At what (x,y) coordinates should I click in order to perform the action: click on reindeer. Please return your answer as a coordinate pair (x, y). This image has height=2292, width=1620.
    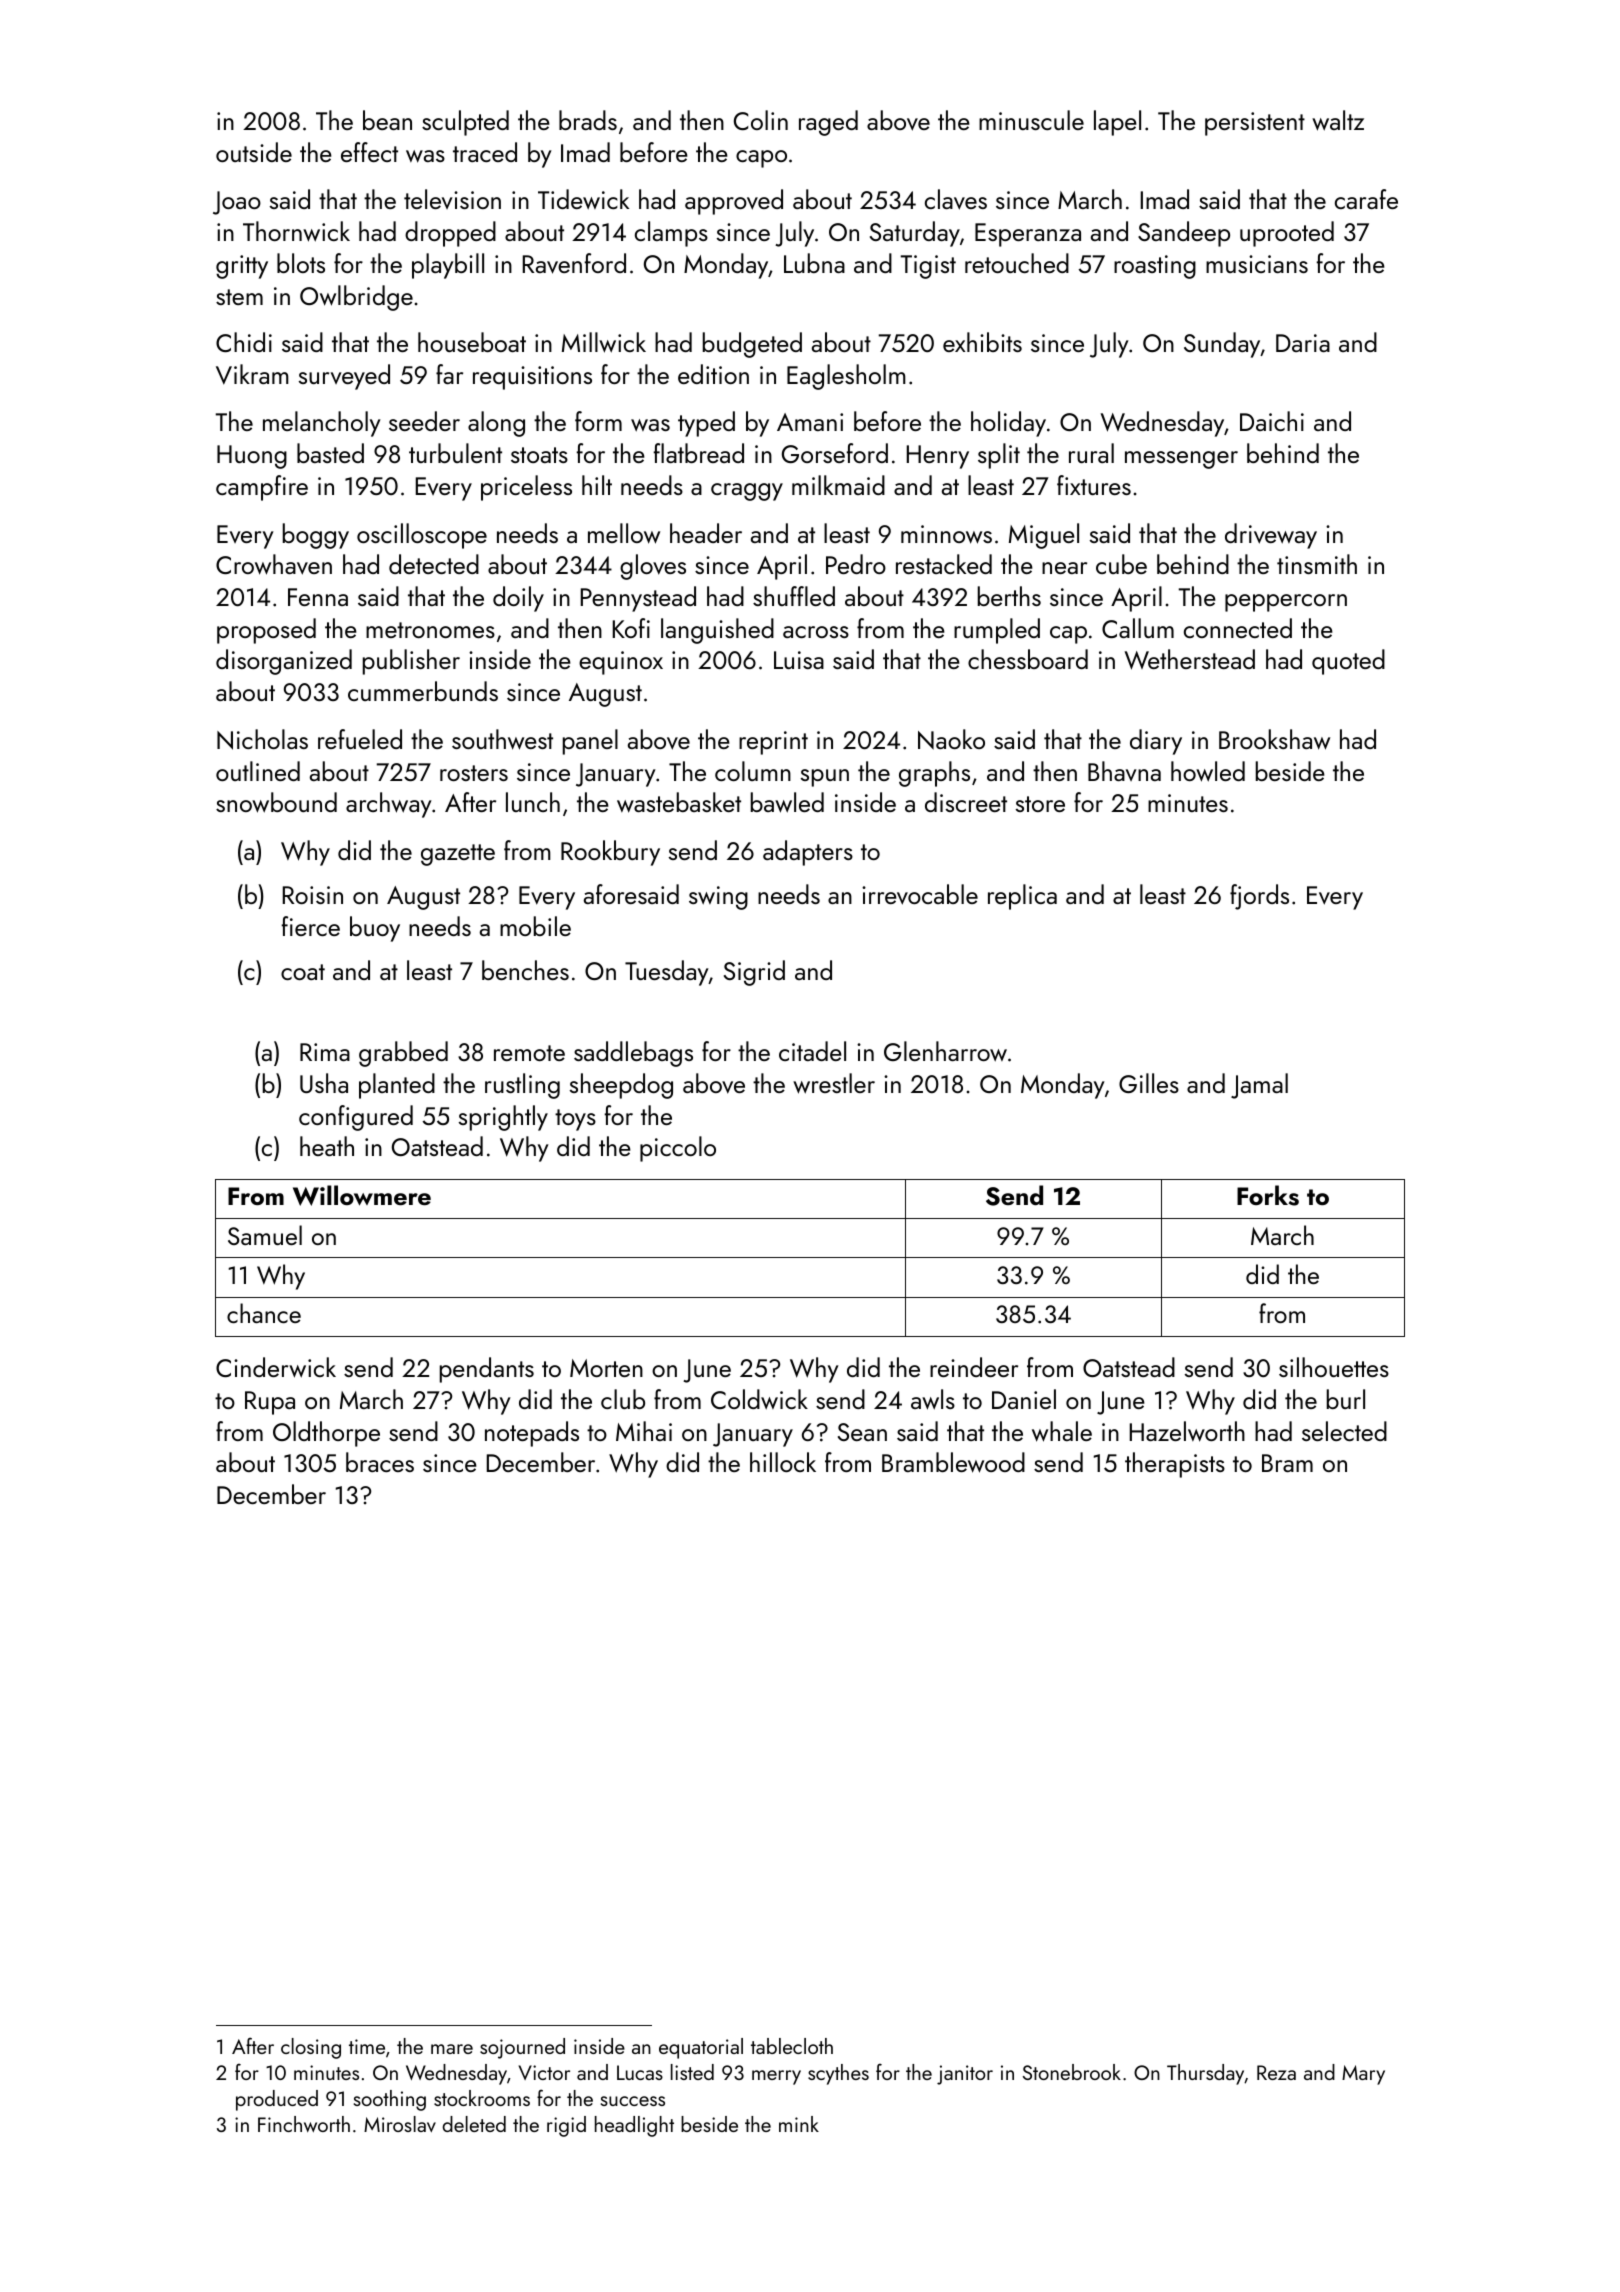
    Looking at the image, I should click on (974, 1367).
